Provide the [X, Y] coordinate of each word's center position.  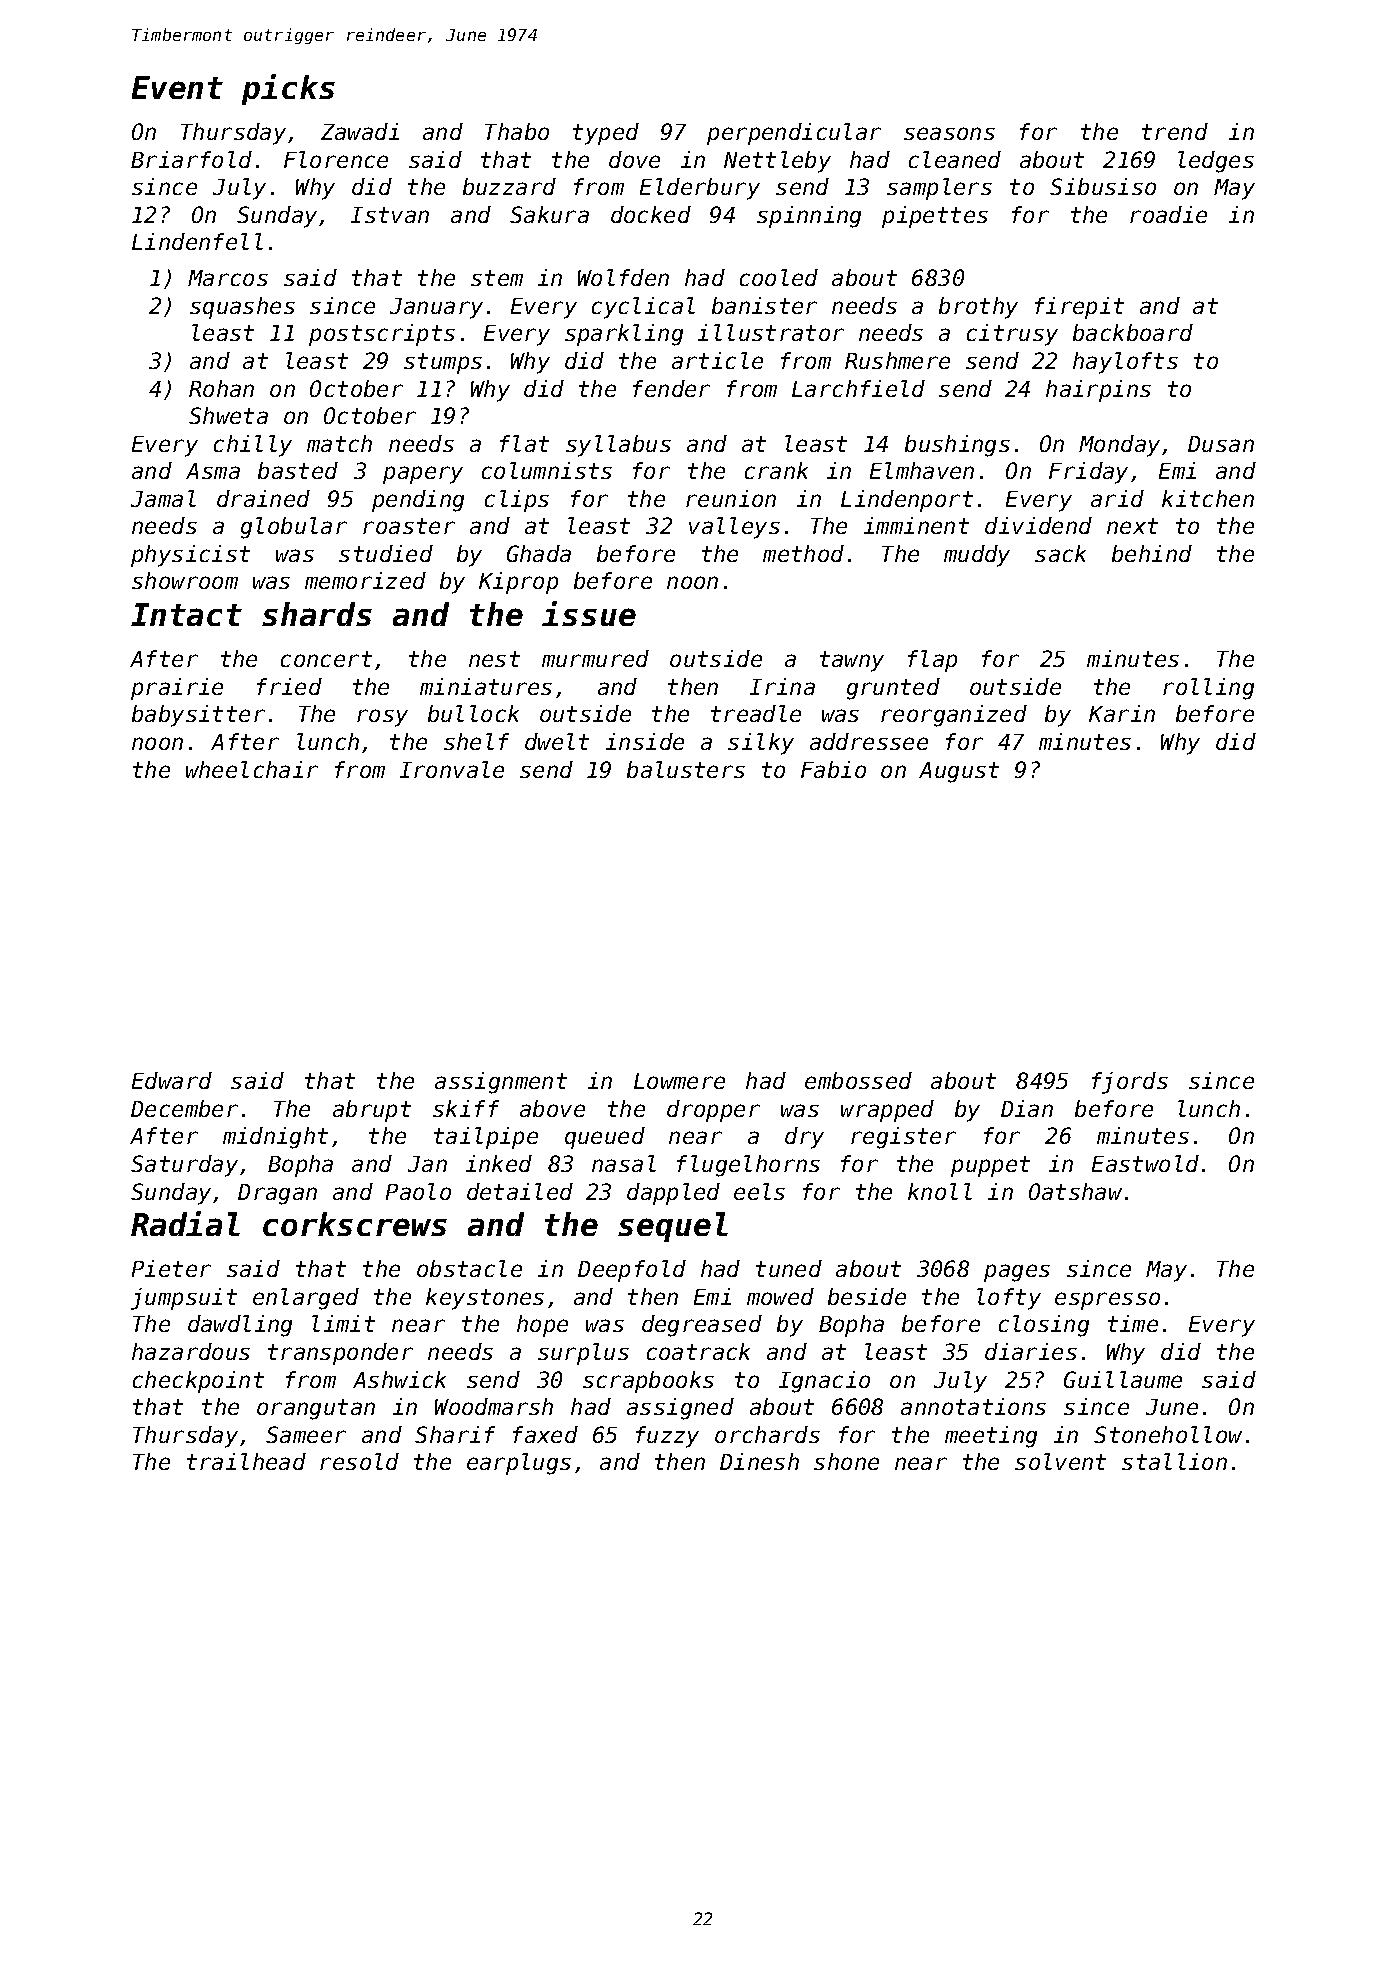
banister [764, 305]
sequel [673, 1227]
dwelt [557, 741]
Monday [1119, 446]
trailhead [246, 1461]
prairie [177, 689]
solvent [1060, 1461]
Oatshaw [1075, 1191]
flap [932, 661]
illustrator [771, 332]
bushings [957, 446]
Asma [213, 471]
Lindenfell [197, 241]
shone [846, 1461]
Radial [185, 1223]
